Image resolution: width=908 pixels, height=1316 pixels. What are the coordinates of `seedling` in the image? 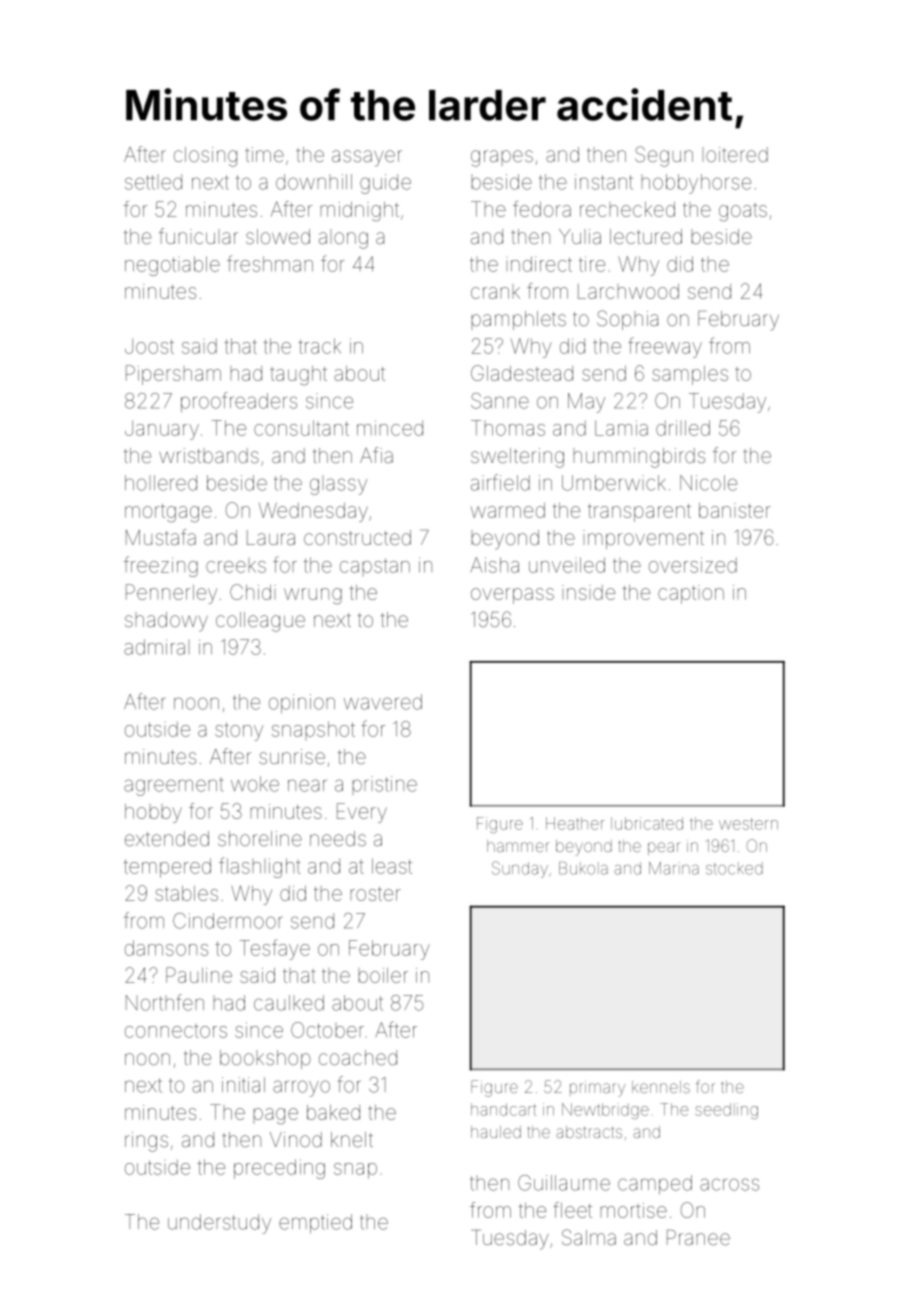 It's located at (726, 1111).
